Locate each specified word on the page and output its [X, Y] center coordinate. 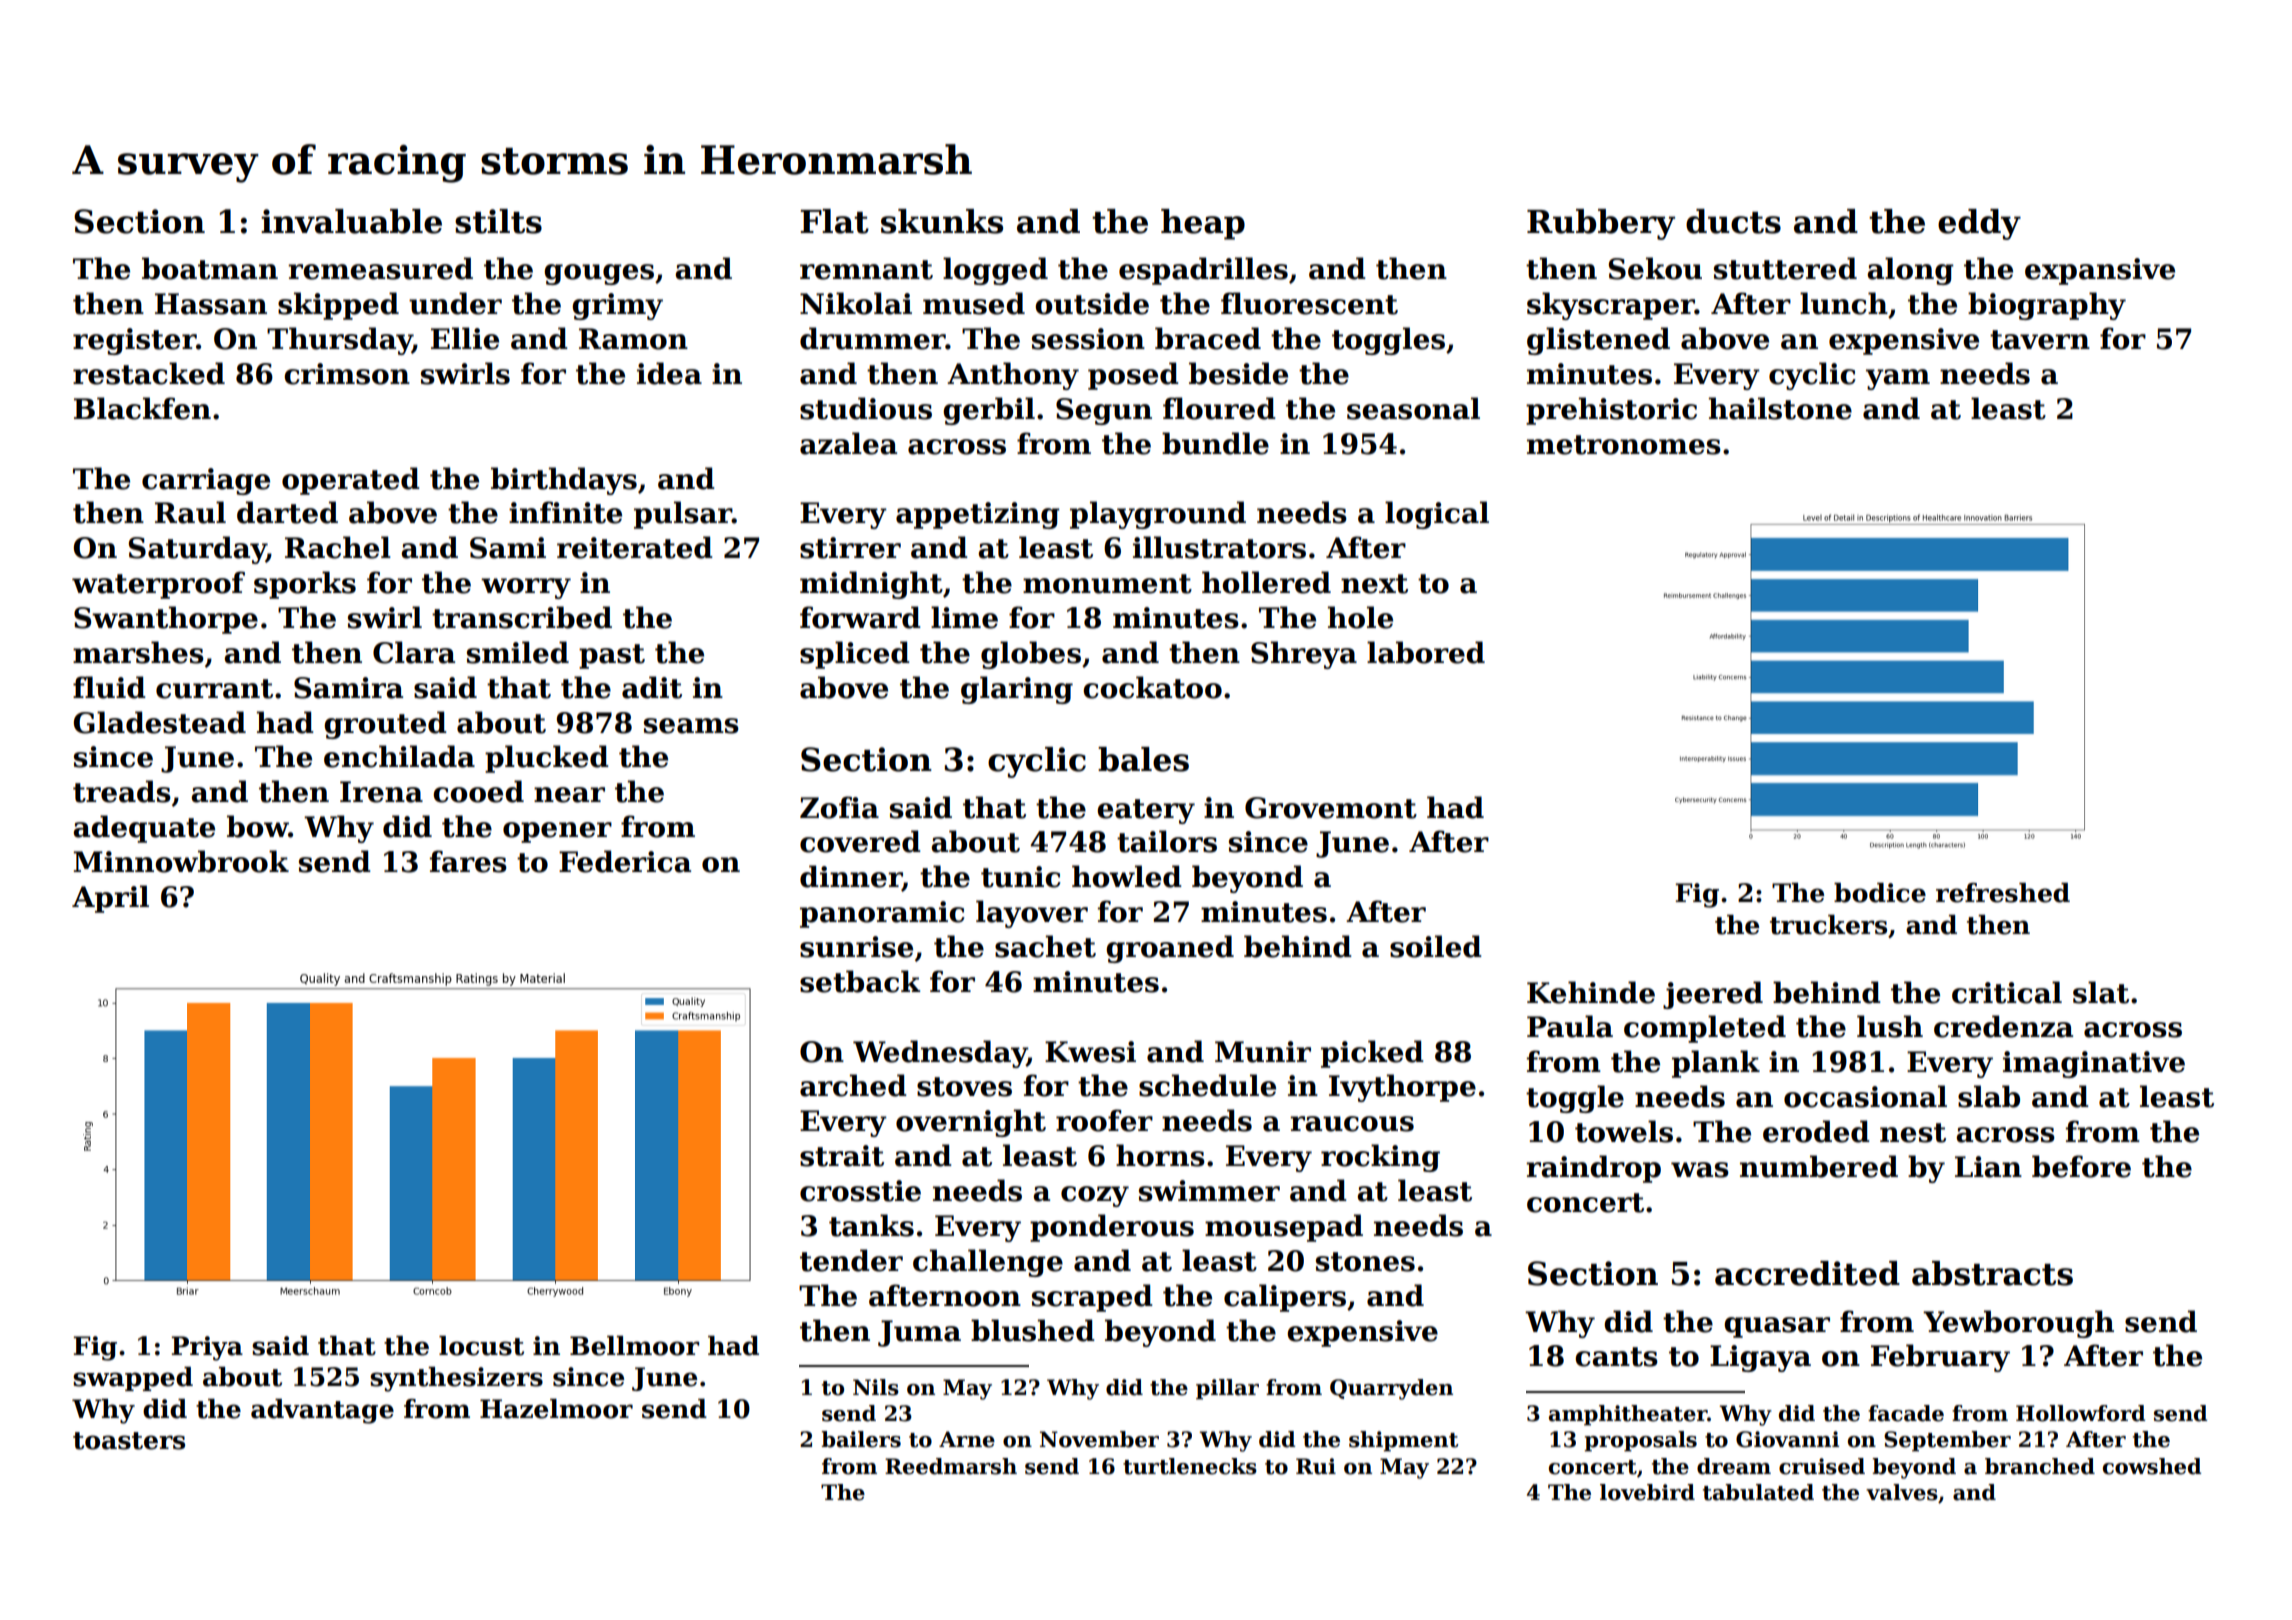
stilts [498, 221]
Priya [207, 1348]
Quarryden [1391, 1389]
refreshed [2003, 893]
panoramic [882, 914]
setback [860, 981]
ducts [1733, 221]
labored [1426, 652]
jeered [1713, 995]
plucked [547, 759]
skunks [942, 221]
